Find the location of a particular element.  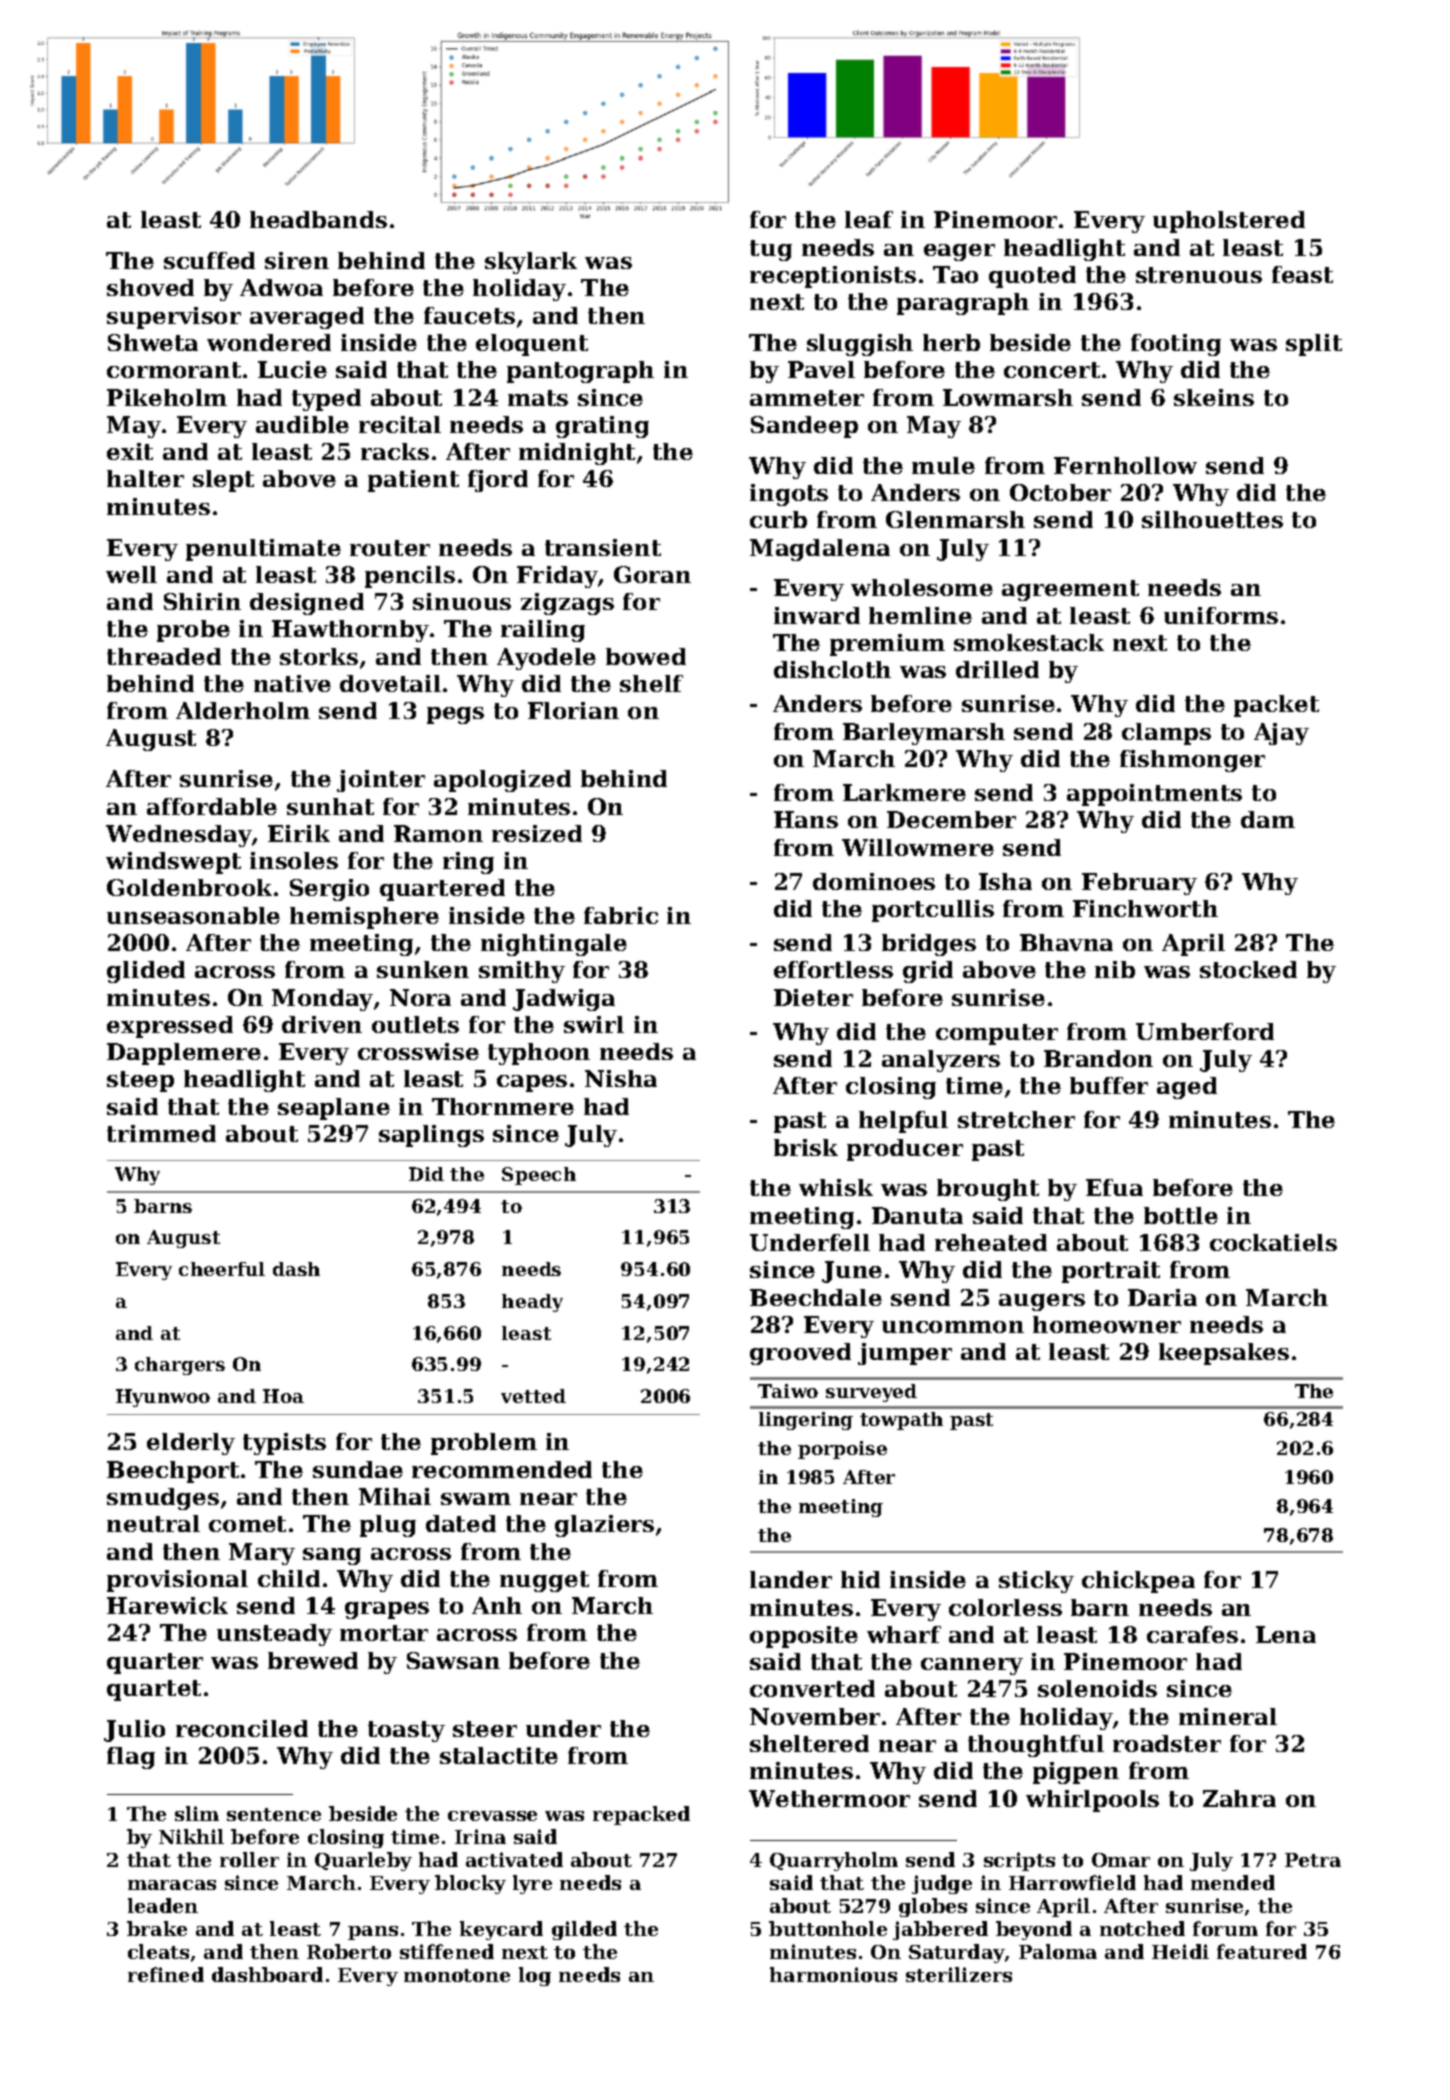

carafes is located at coordinates (1192, 1634).
